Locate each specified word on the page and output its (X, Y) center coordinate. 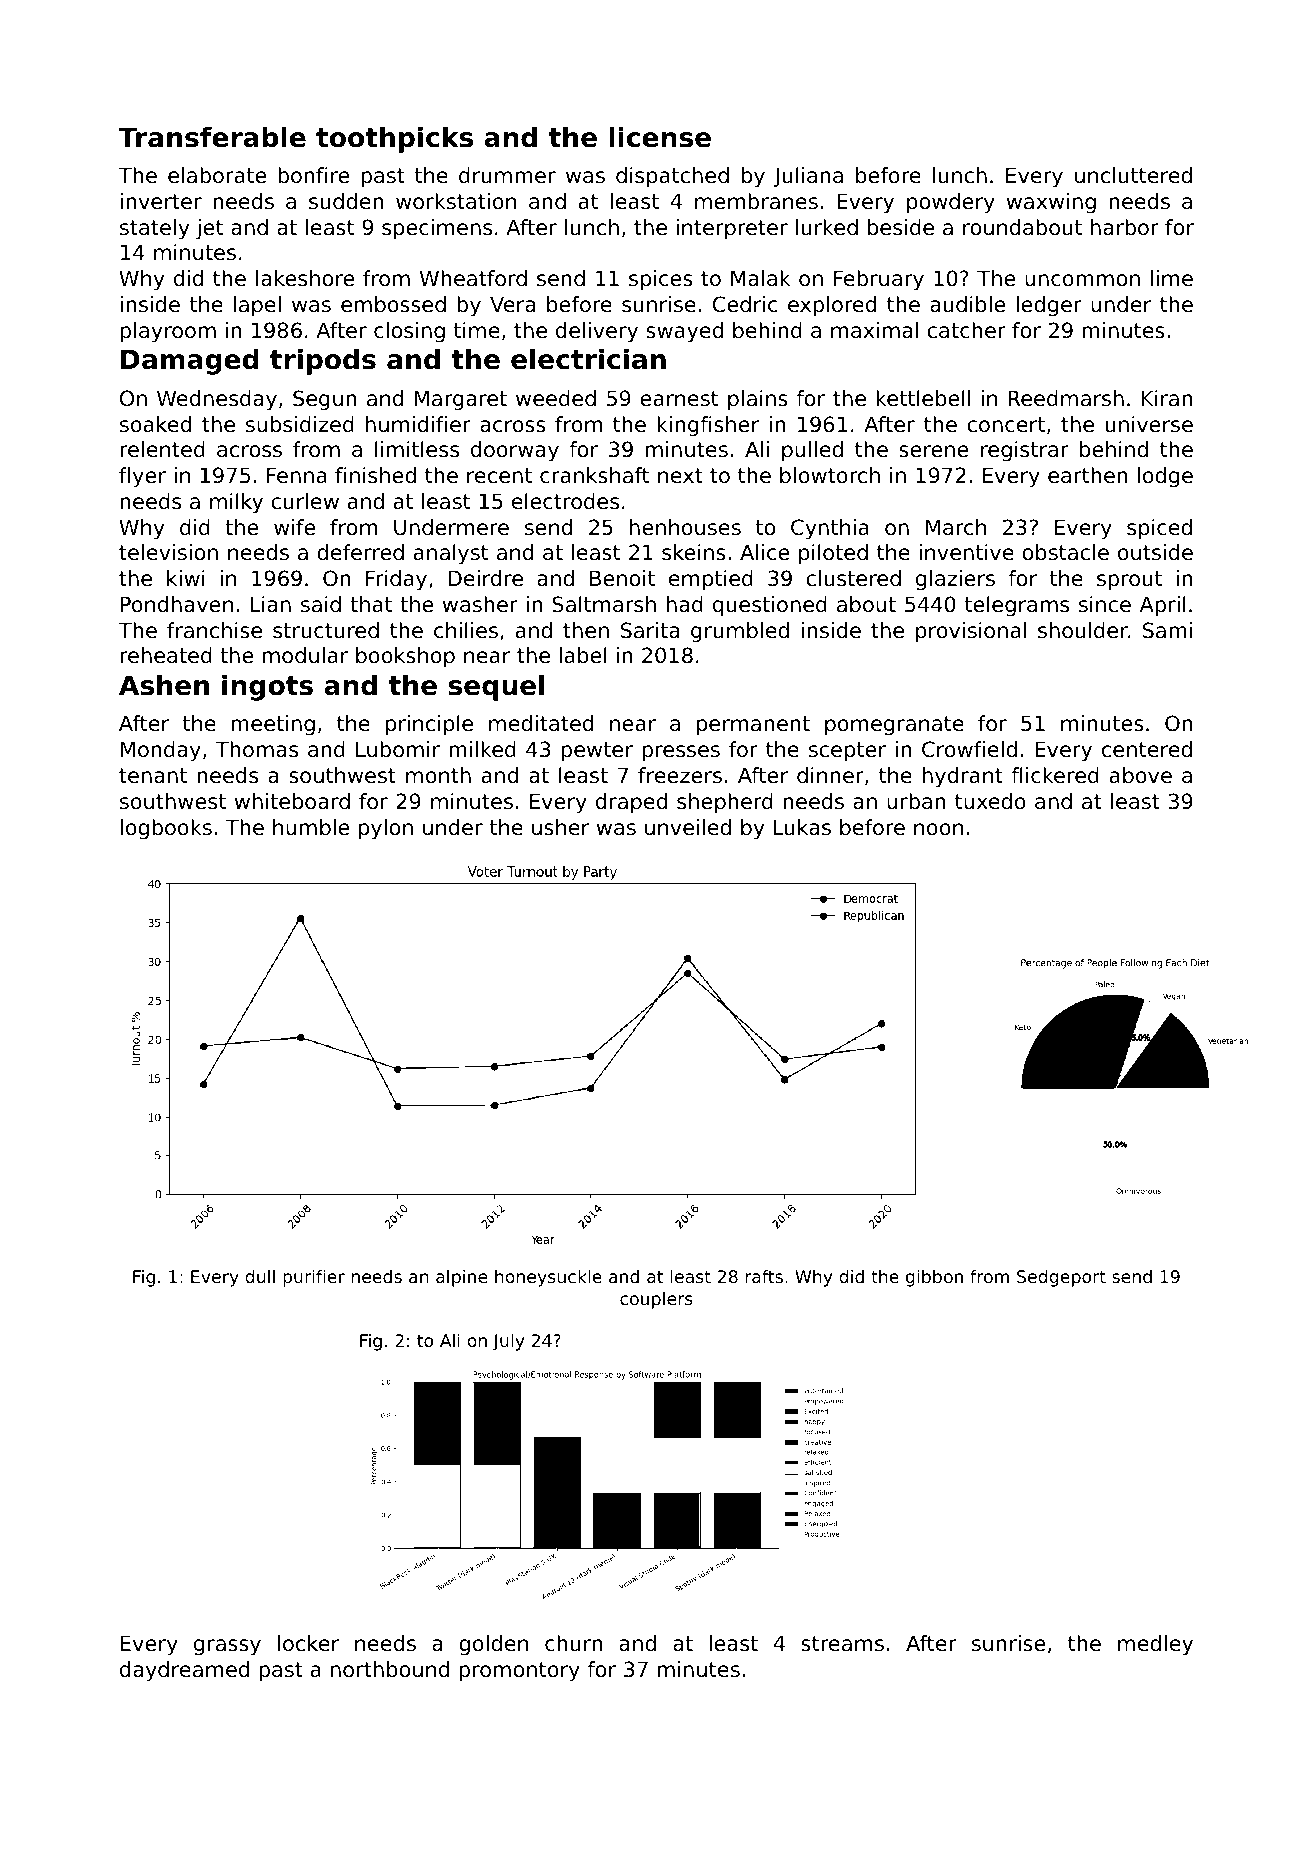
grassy (227, 1647)
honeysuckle (548, 1278)
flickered (1055, 775)
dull (260, 1276)
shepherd (725, 803)
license (660, 137)
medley (1155, 1645)
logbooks (166, 829)
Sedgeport (1061, 1278)
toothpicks (394, 140)
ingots (267, 688)
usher (560, 827)
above (1141, 775)
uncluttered (1133, 175)
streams (842, 1644)
